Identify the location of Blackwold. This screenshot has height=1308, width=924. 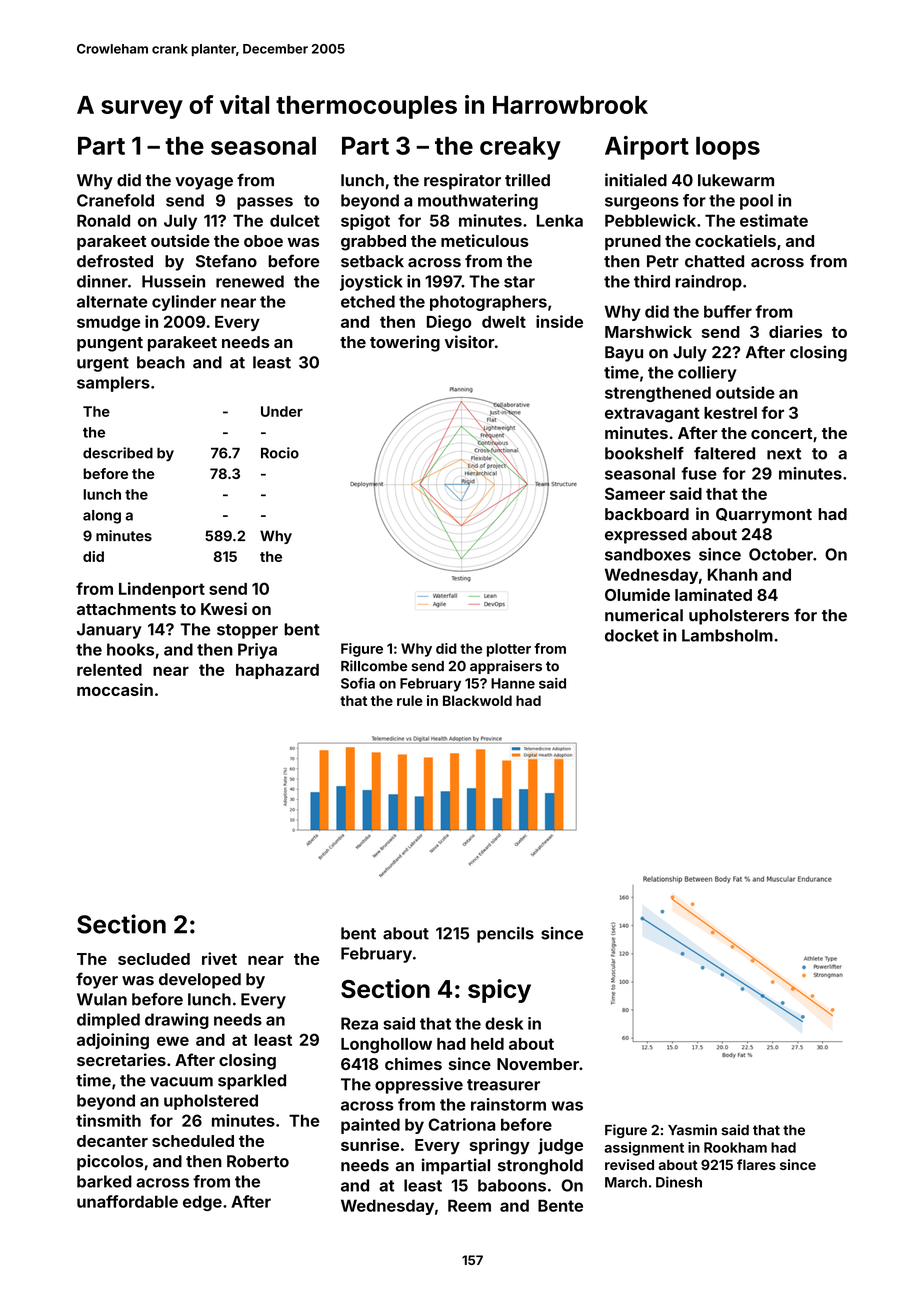
(477, 700).
